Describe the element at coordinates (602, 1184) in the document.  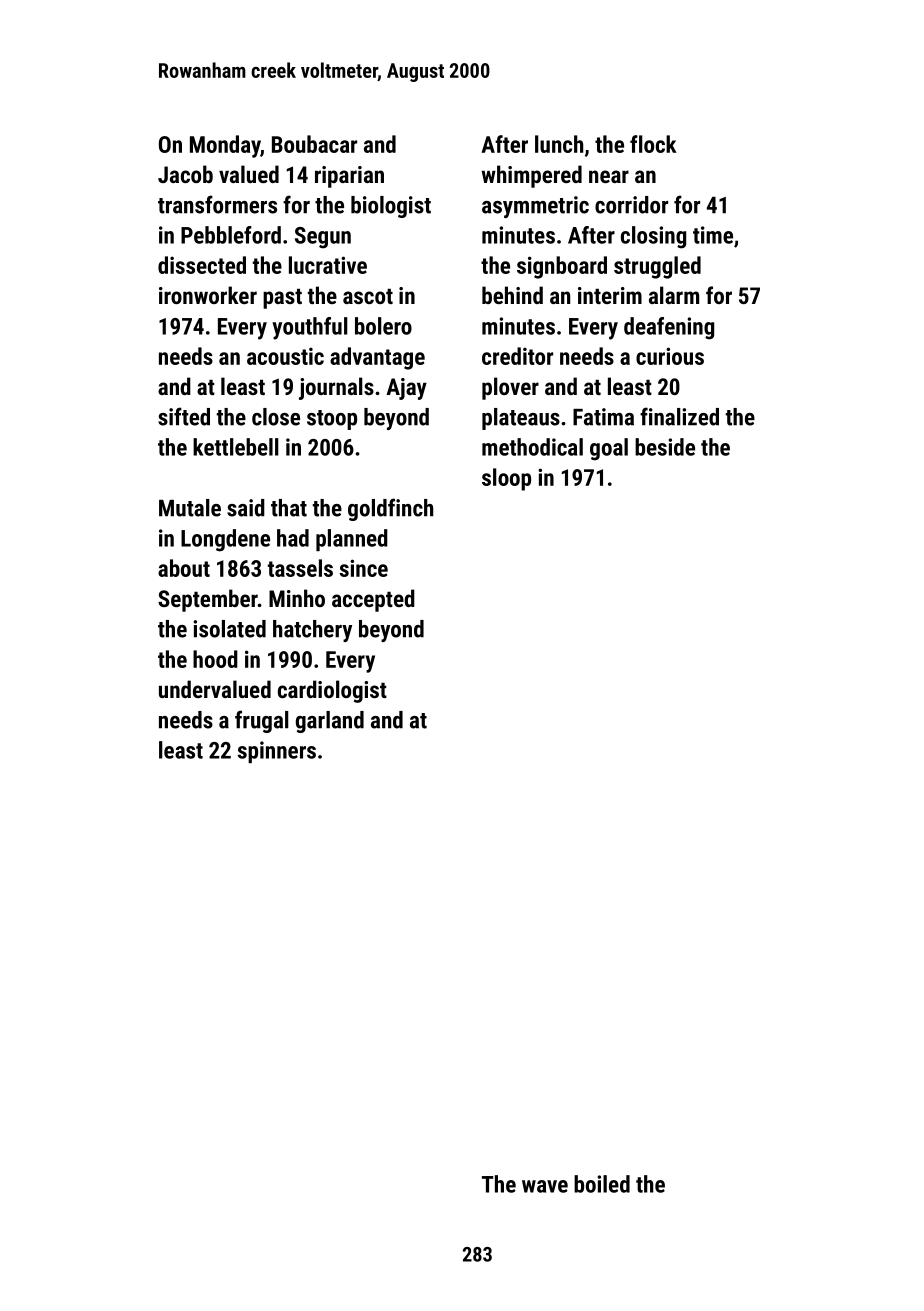
I see `boiled` at that location.
